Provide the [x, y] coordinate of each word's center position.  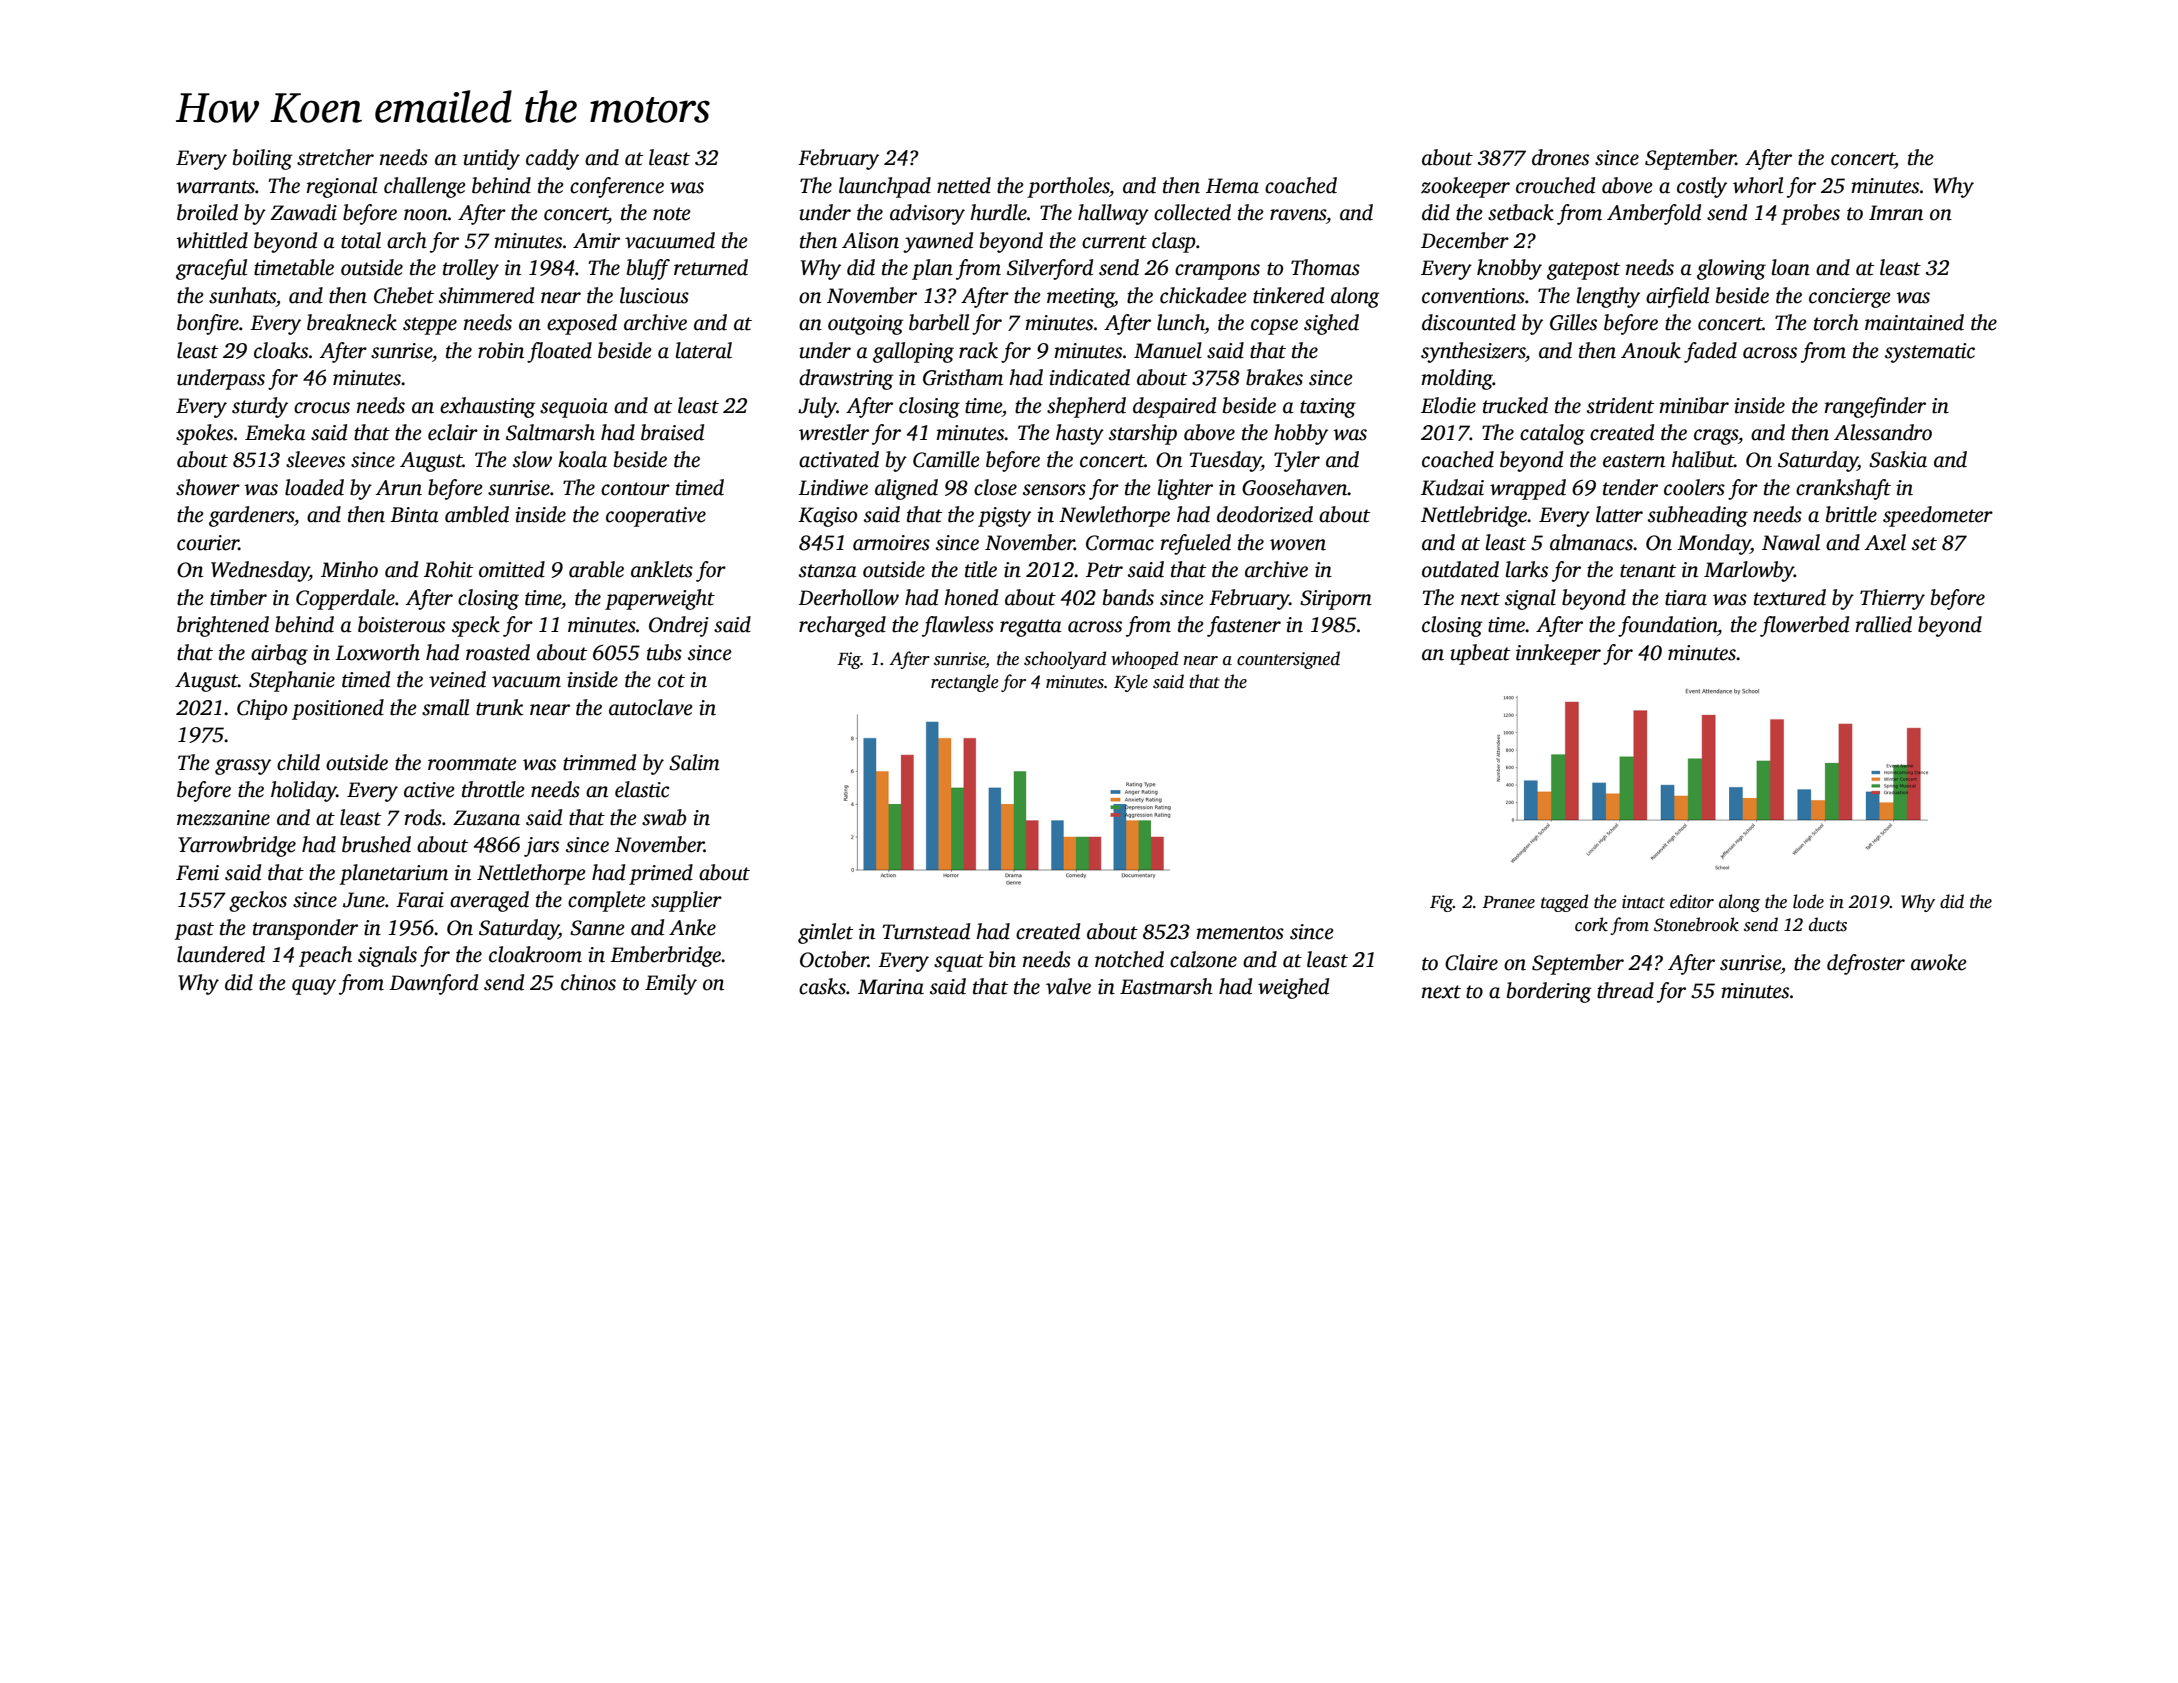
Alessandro [1883, 432]
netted [964, 185]
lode [1808, 901]
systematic [1930, 353]
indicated [1089, 377]
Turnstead [926, 931]
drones [1560, 157]
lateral [703, 350]
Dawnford [433, 984]
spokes [204, 434]
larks [1526, 569]
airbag [279, 654]
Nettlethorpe [531, 874]
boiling [263, 159]
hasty [1080, 434]
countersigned [1288, 660]
